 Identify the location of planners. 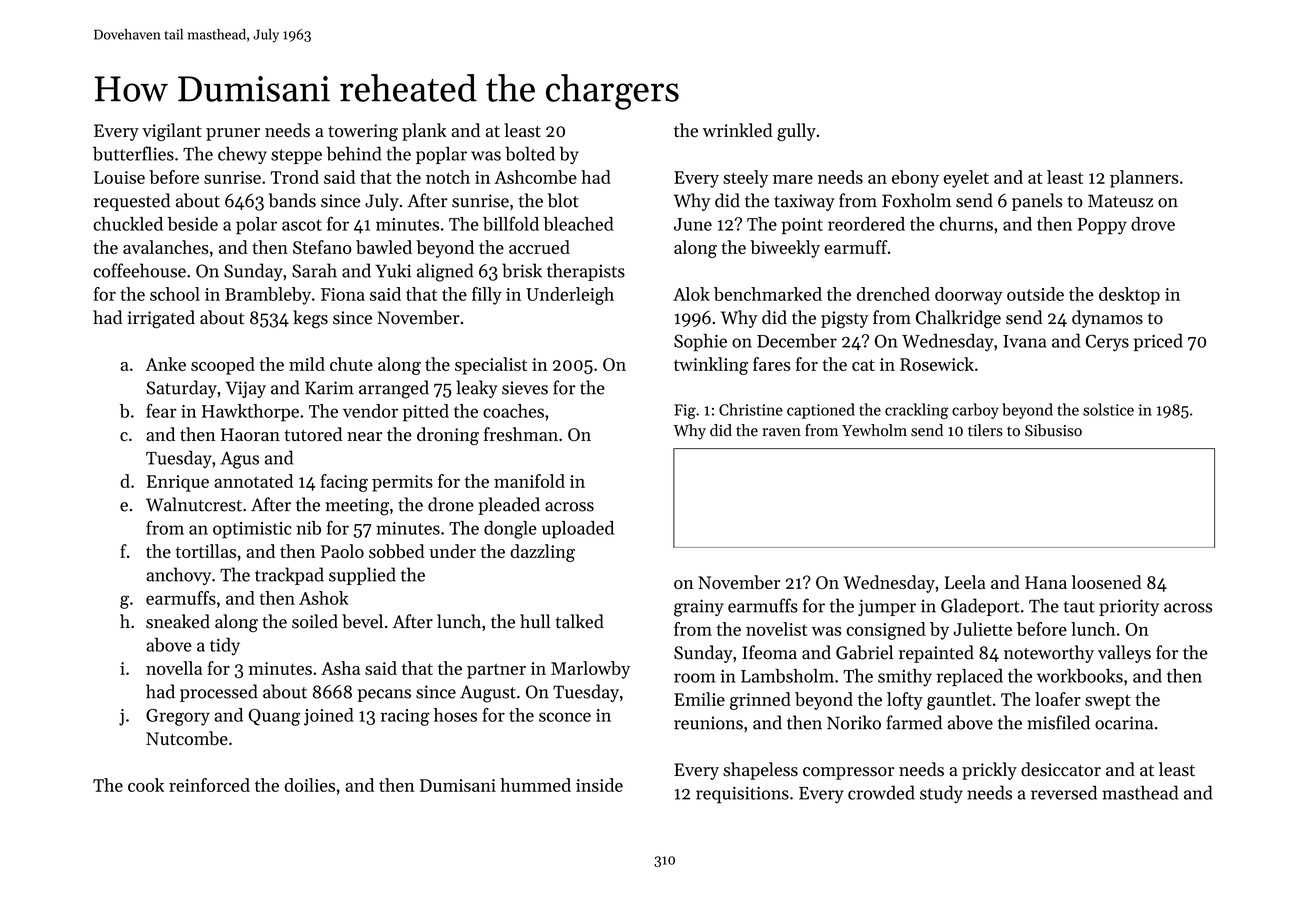
(1144, 179).
